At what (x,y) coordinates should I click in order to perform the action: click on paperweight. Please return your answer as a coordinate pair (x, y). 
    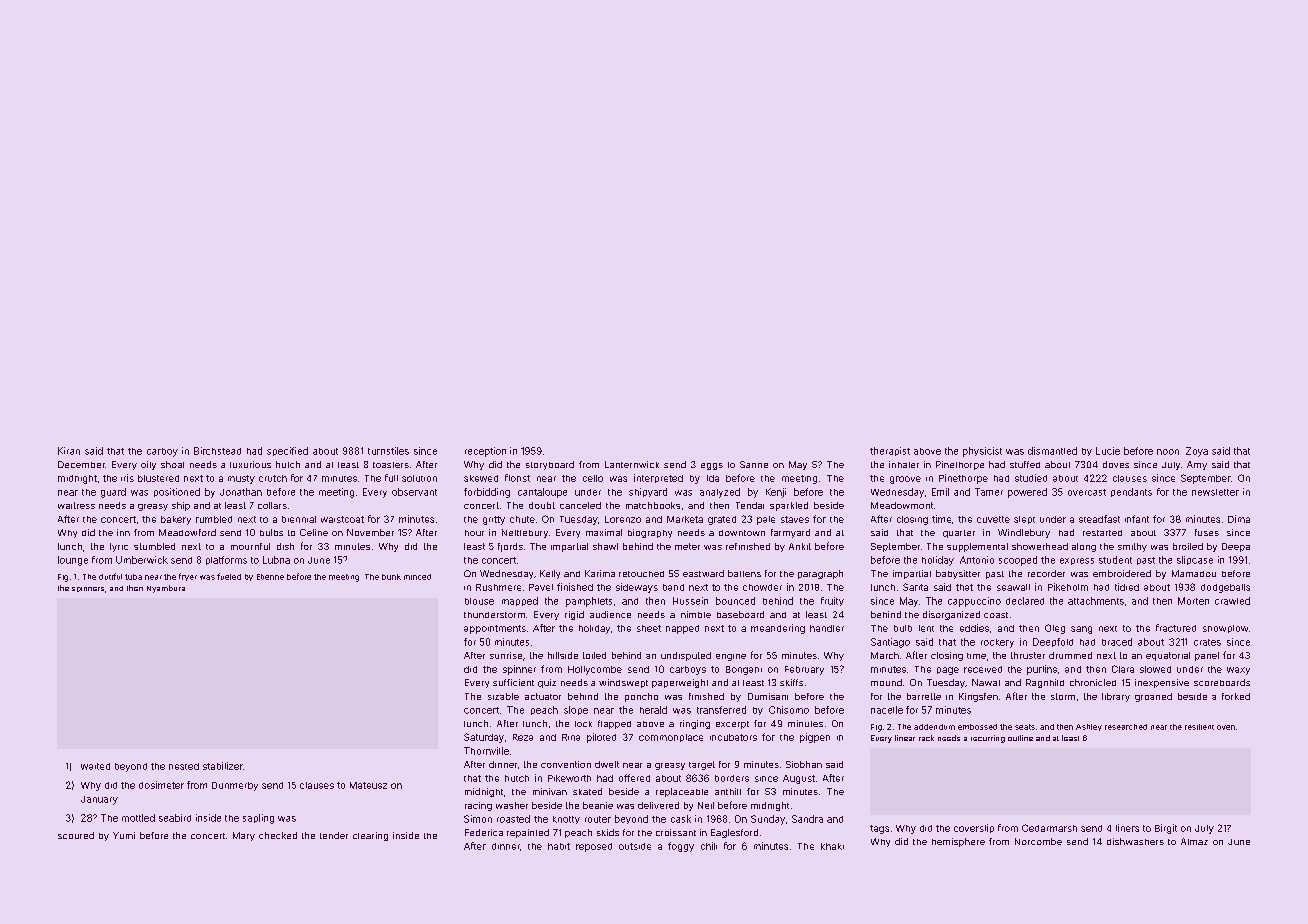
    Looking at the image, I should click on (680, 683).
